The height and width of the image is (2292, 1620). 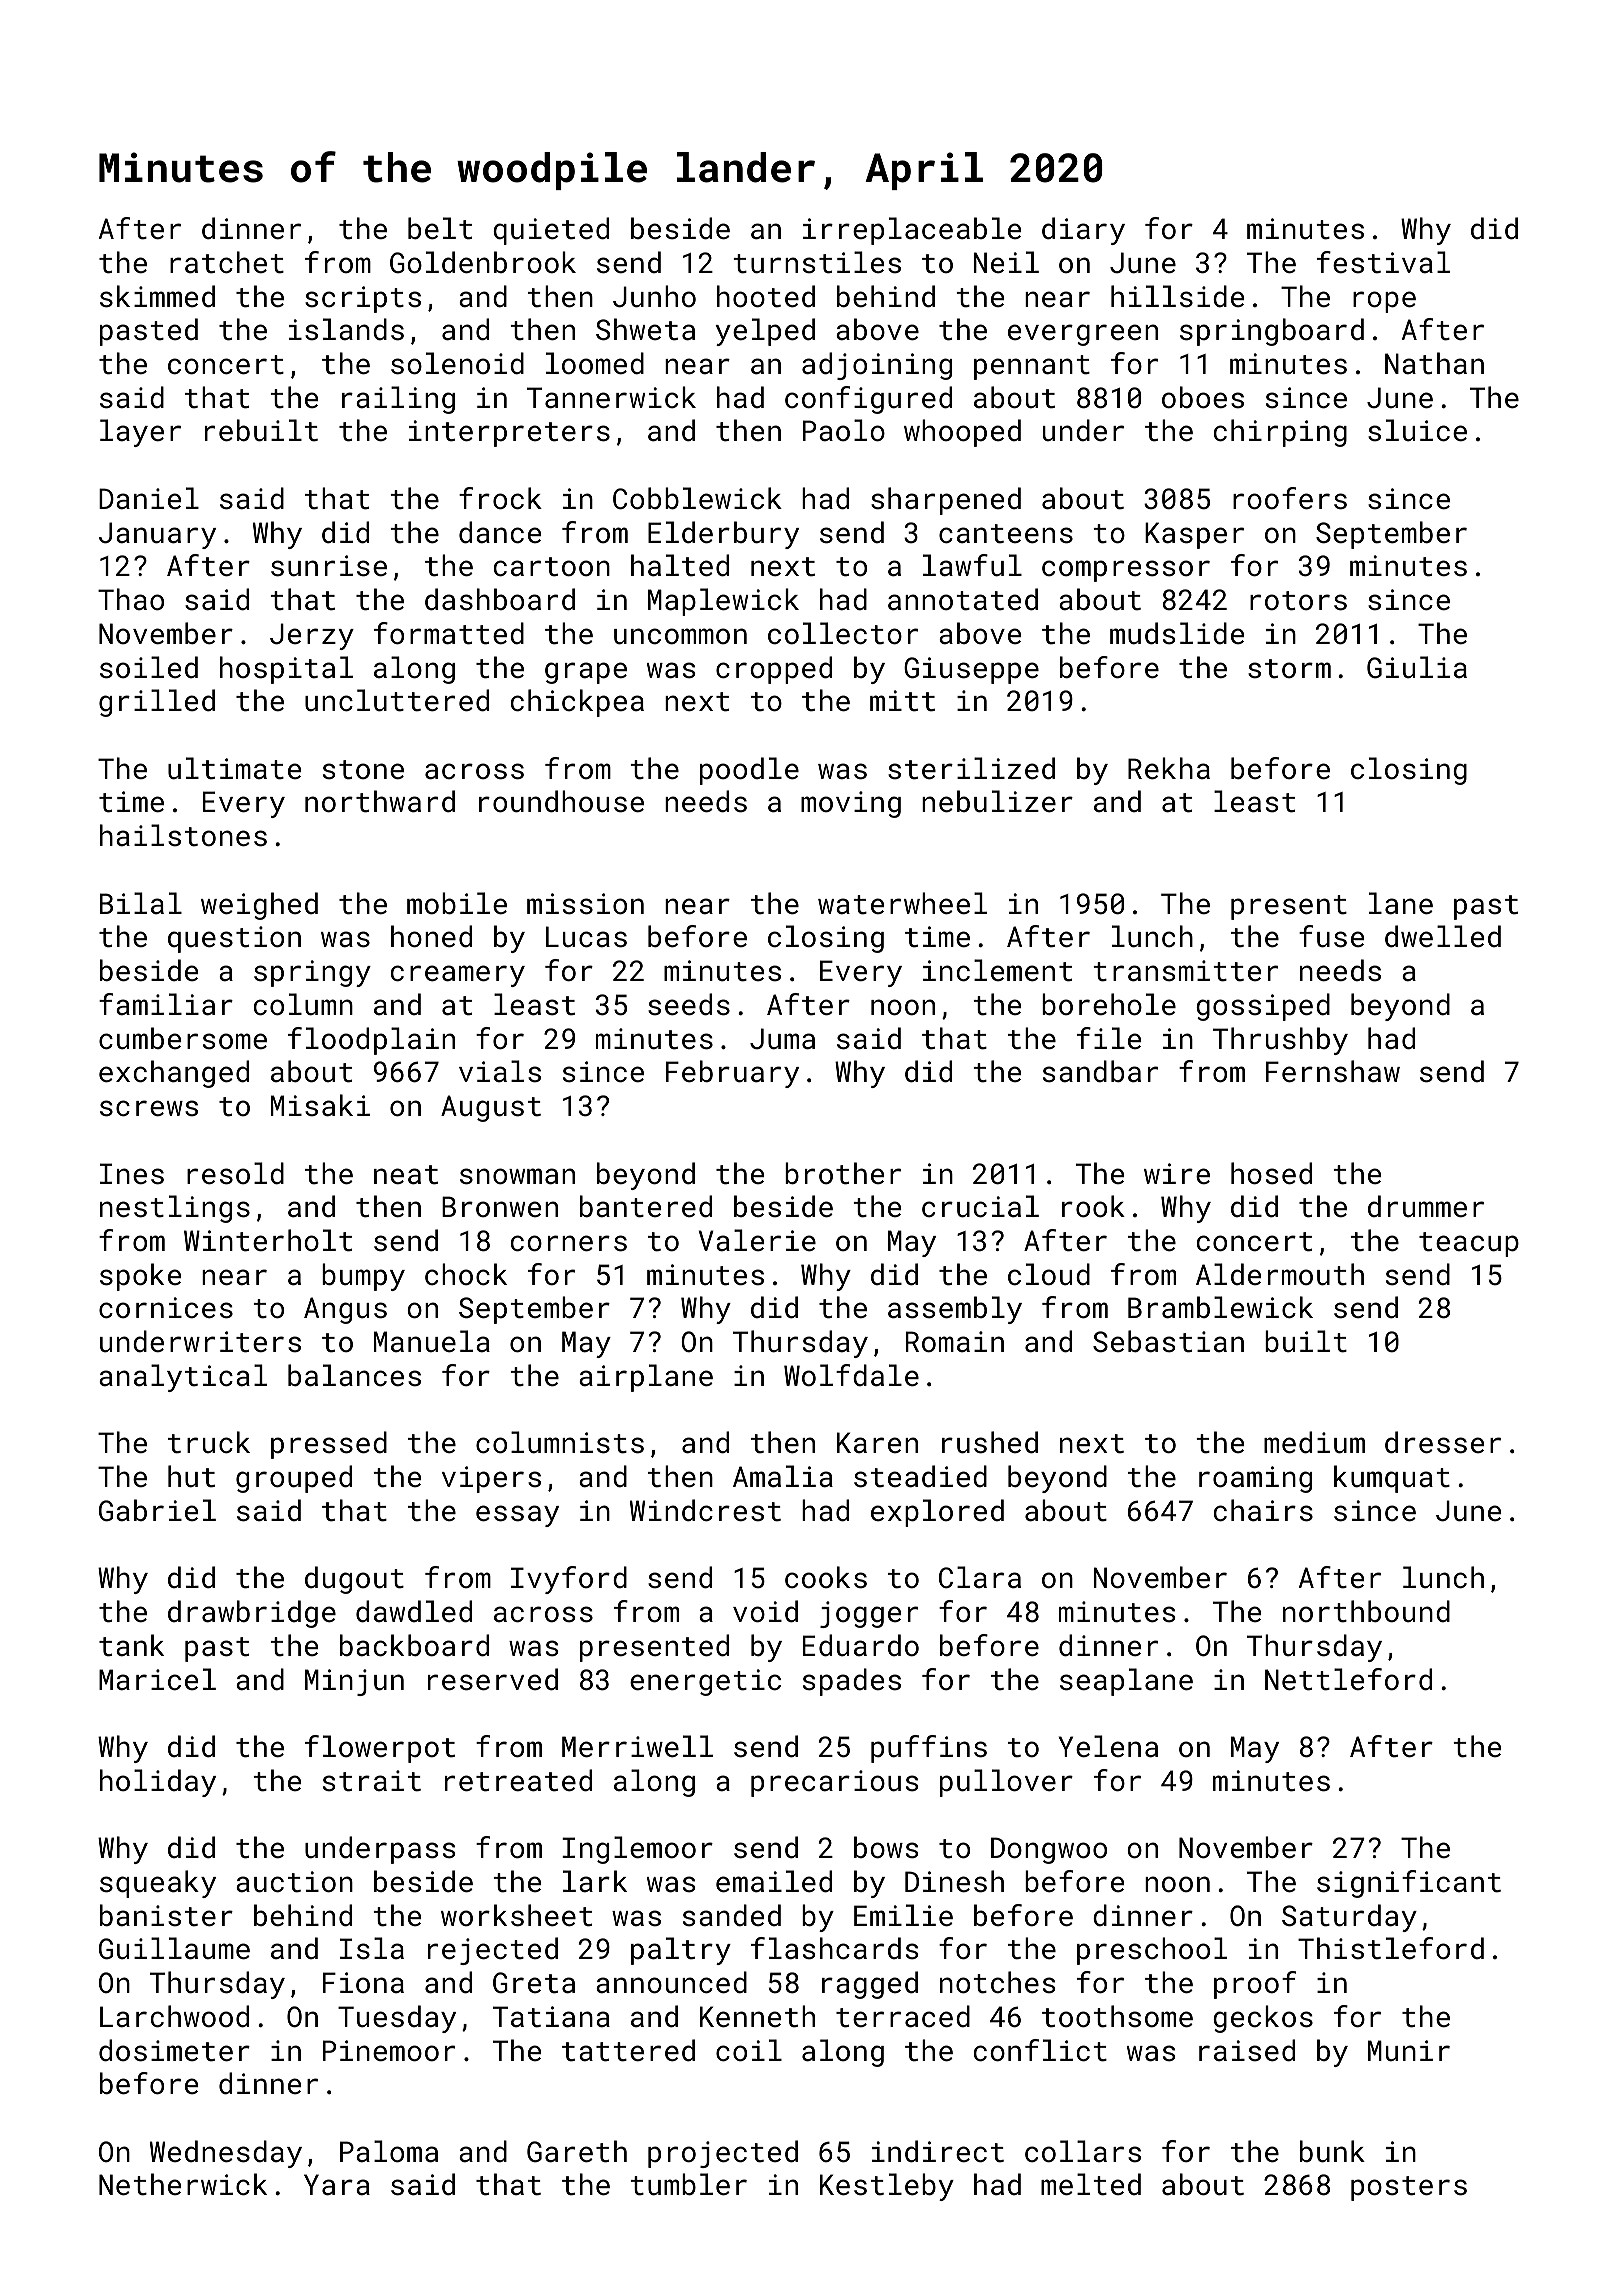 What do you see at coordinates (440, 228) in the image?
I see `belt` at bounding box center [440, 228].
